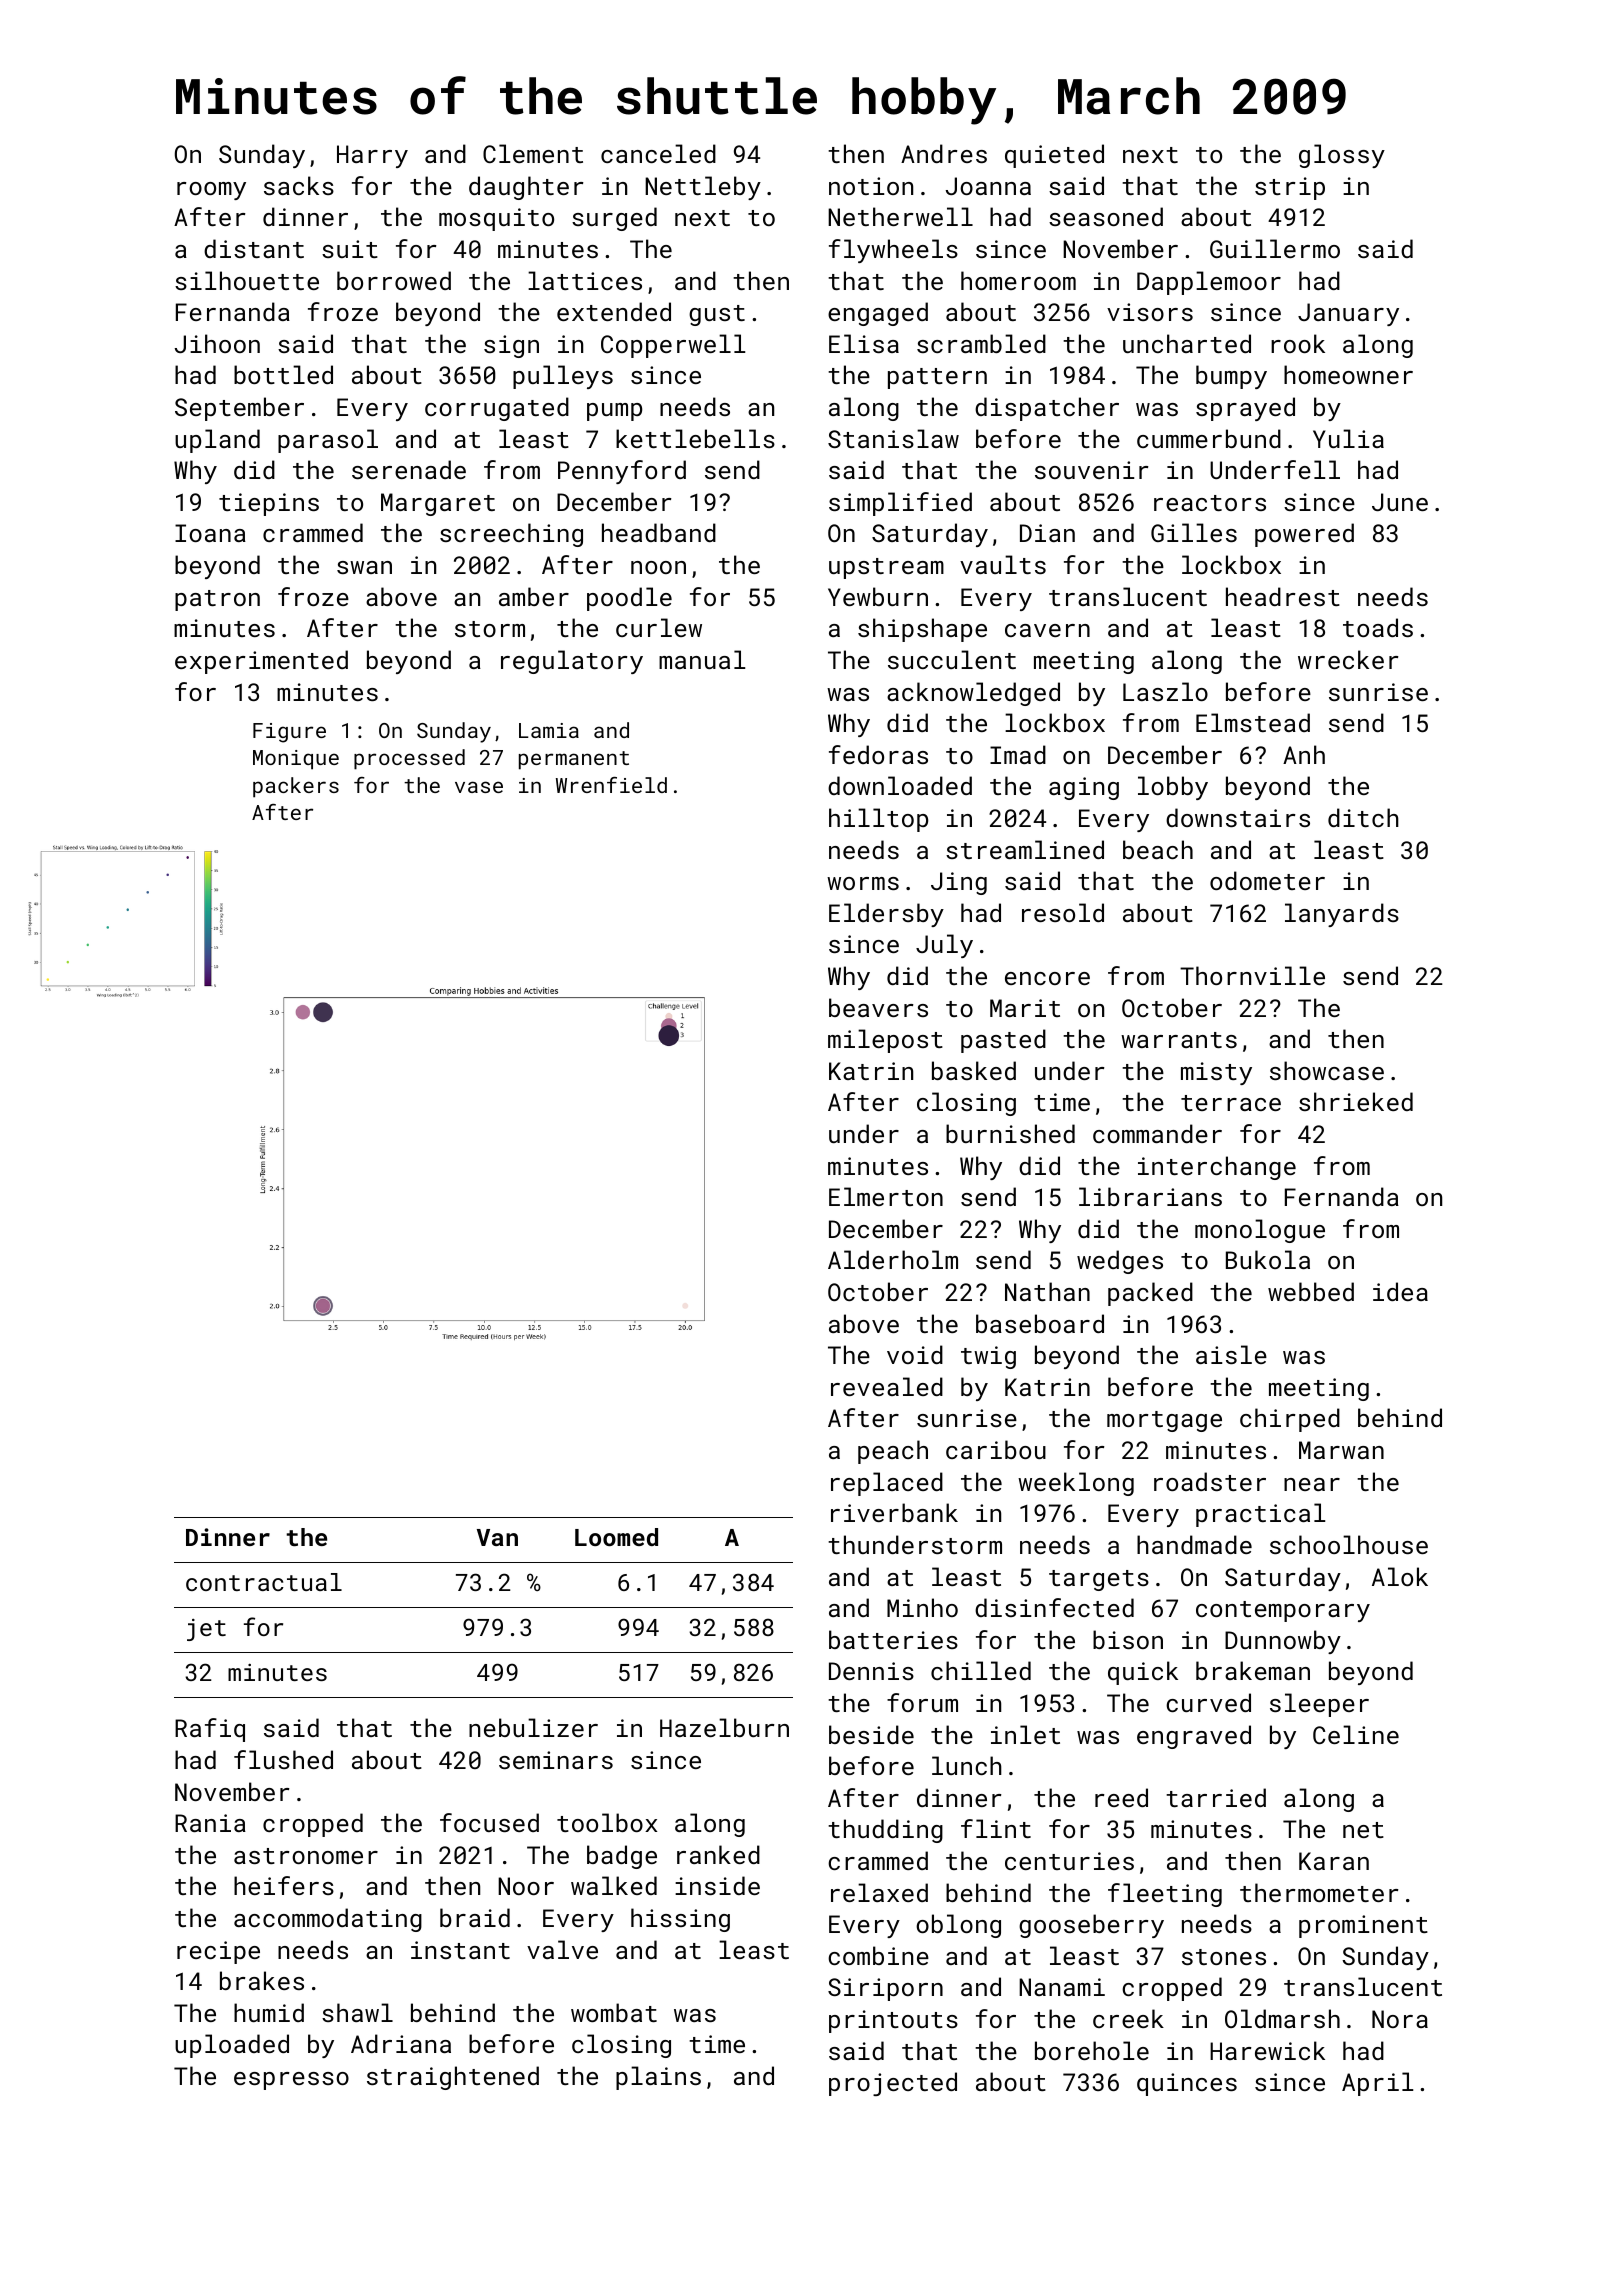 This screenshot has width=1620, height=2292. What do you see at coordinates (211, 191) in the screenshot?
I see `roomy` at bounding box center [211, 191].
